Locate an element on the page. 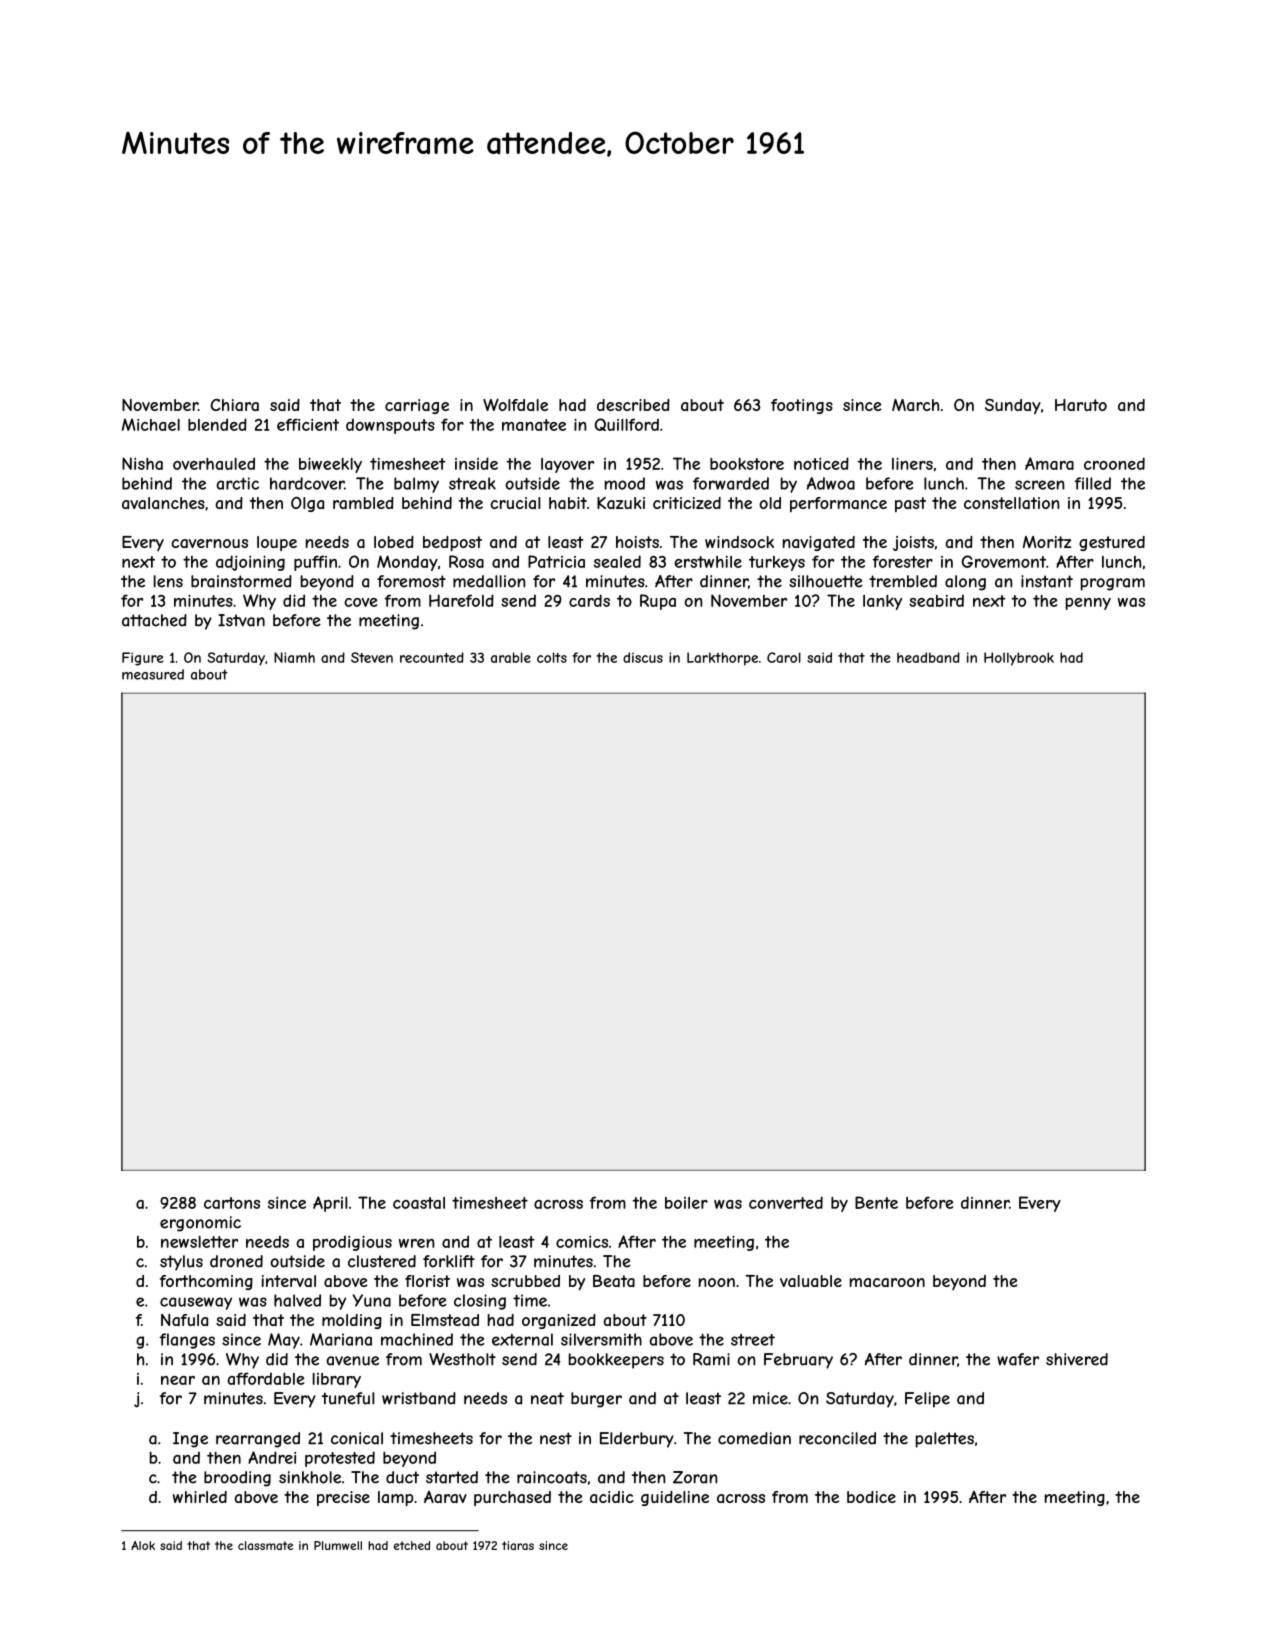  cartons is located at coordinates (232, 1203).
